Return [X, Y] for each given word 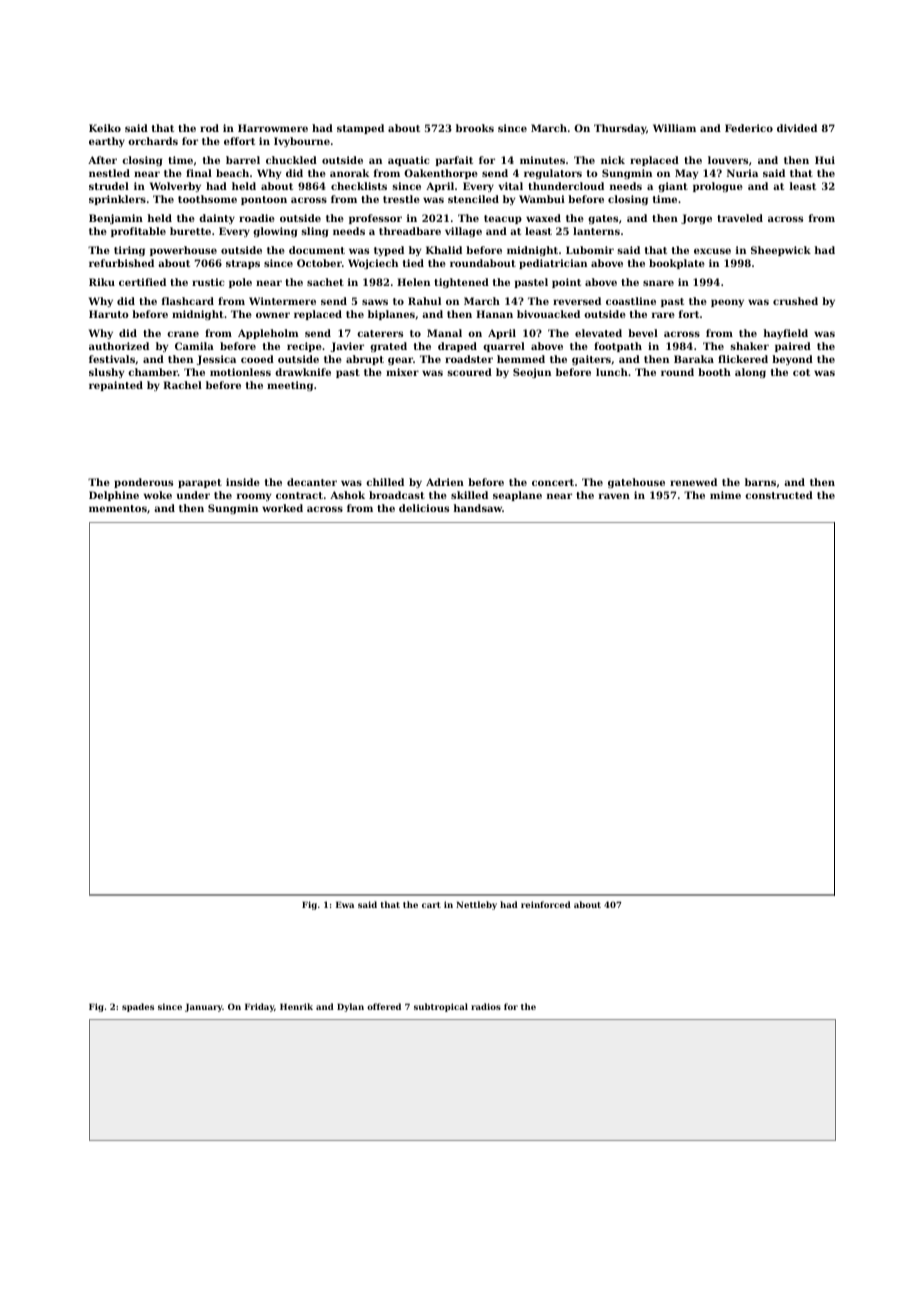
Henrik [296, 1006]
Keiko [105, 128]
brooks [475, 128]
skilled [469, 495]
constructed [779, 495]
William [674, 128]
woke [158, 495]
